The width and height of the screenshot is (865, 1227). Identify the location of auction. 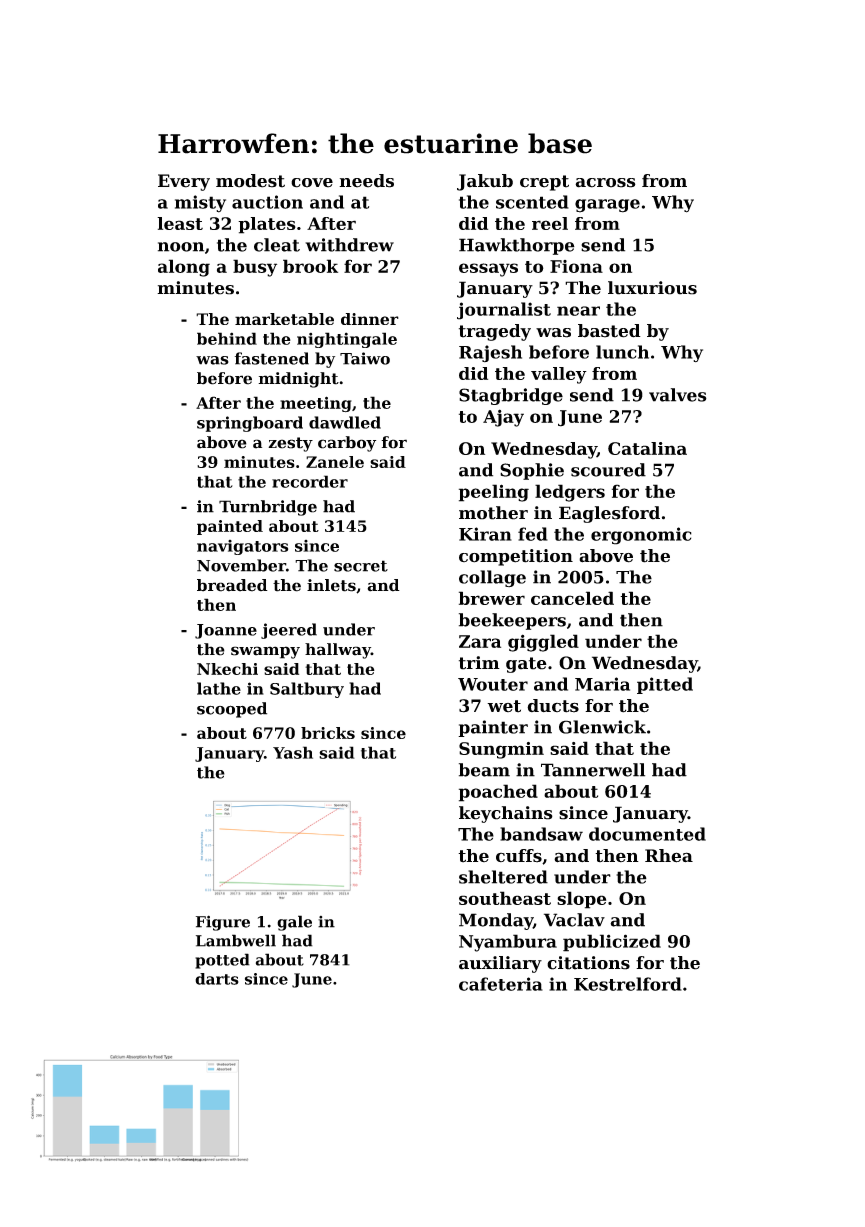
(267, 202).
